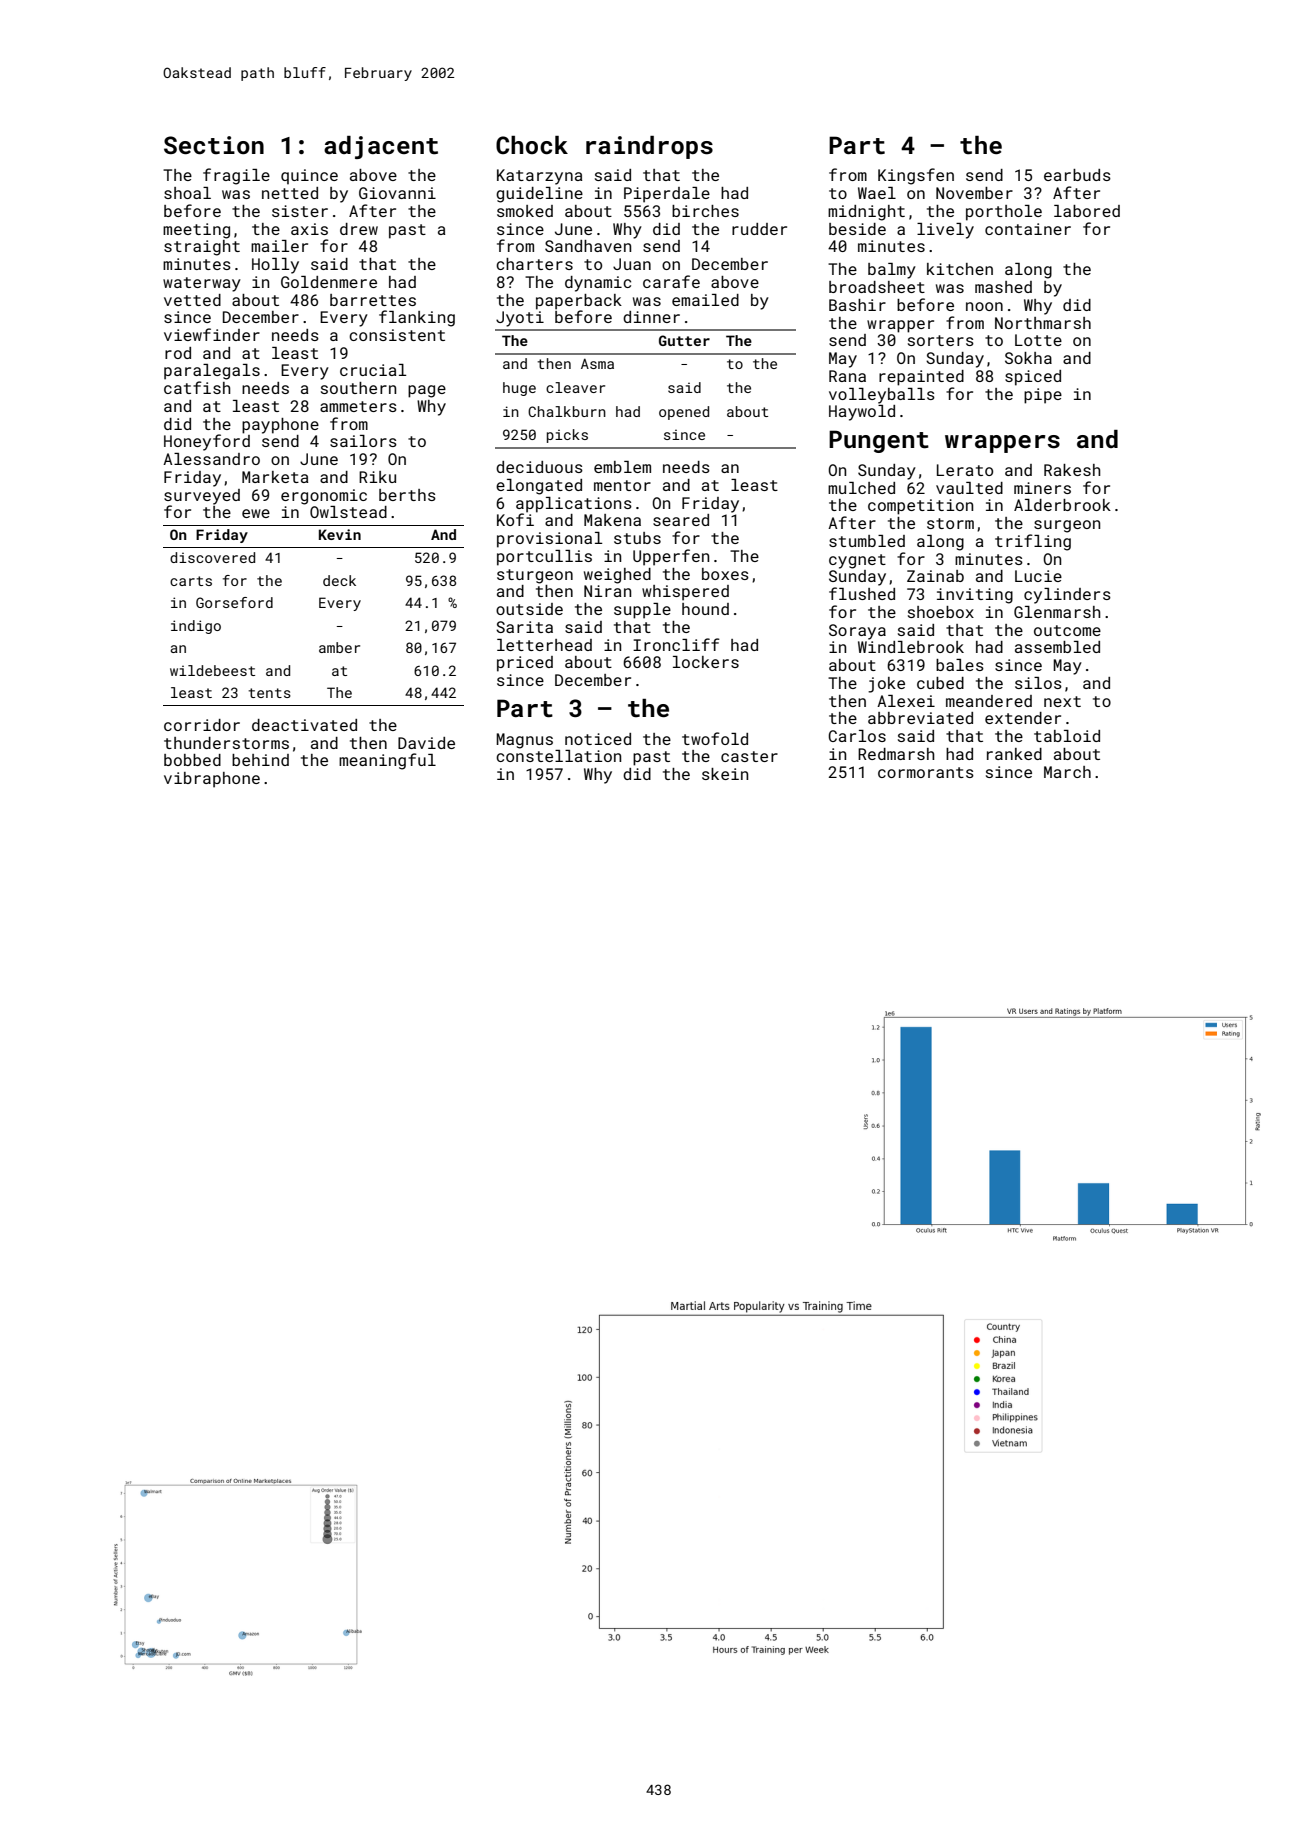 Image resolution: width=1292 pixels, height=1827 pixels. I want to click on opened, so click(684, 413).
